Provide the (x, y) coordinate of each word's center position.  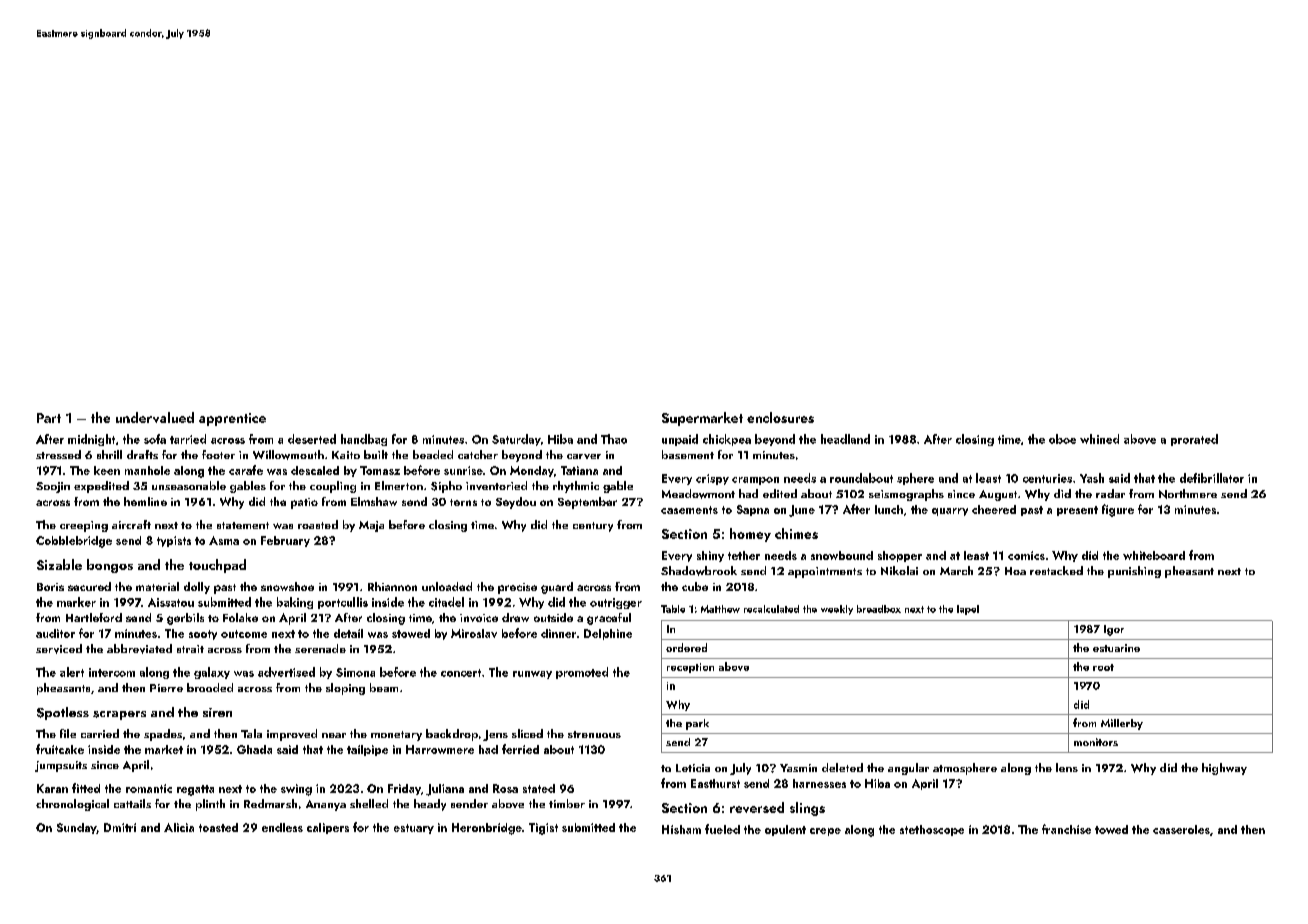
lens (1067, 767)
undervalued (155, 417)
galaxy (212, 673)
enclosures (780, 417)
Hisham (681, 829)
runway (532, 675)
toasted (218, 827)
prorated (1194, 440)
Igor (1114, 630)
